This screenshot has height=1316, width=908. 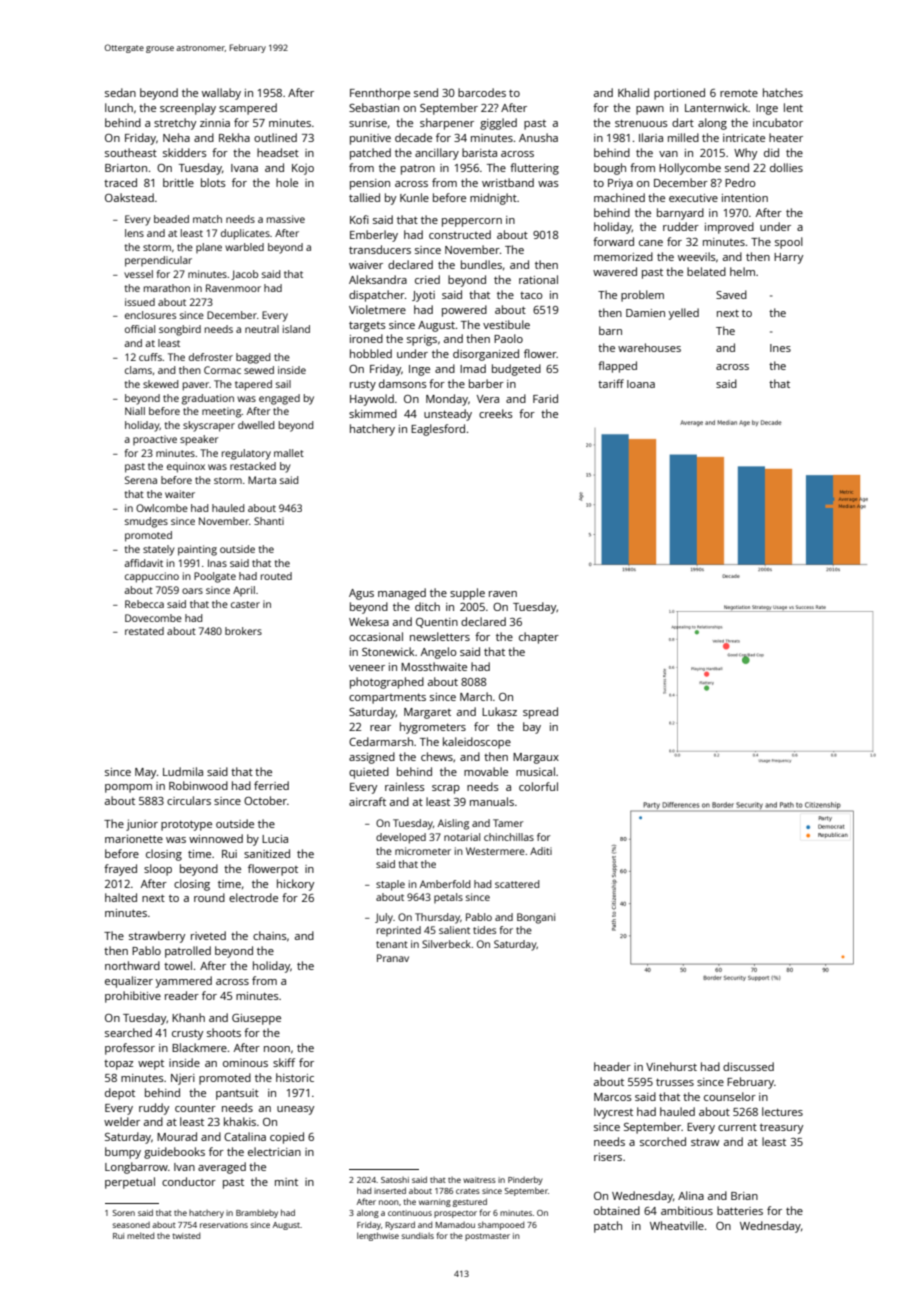 What do you see at coordinates (192, 591) in the screenshot?
I see `oars` at bounding box center [192, 591].
